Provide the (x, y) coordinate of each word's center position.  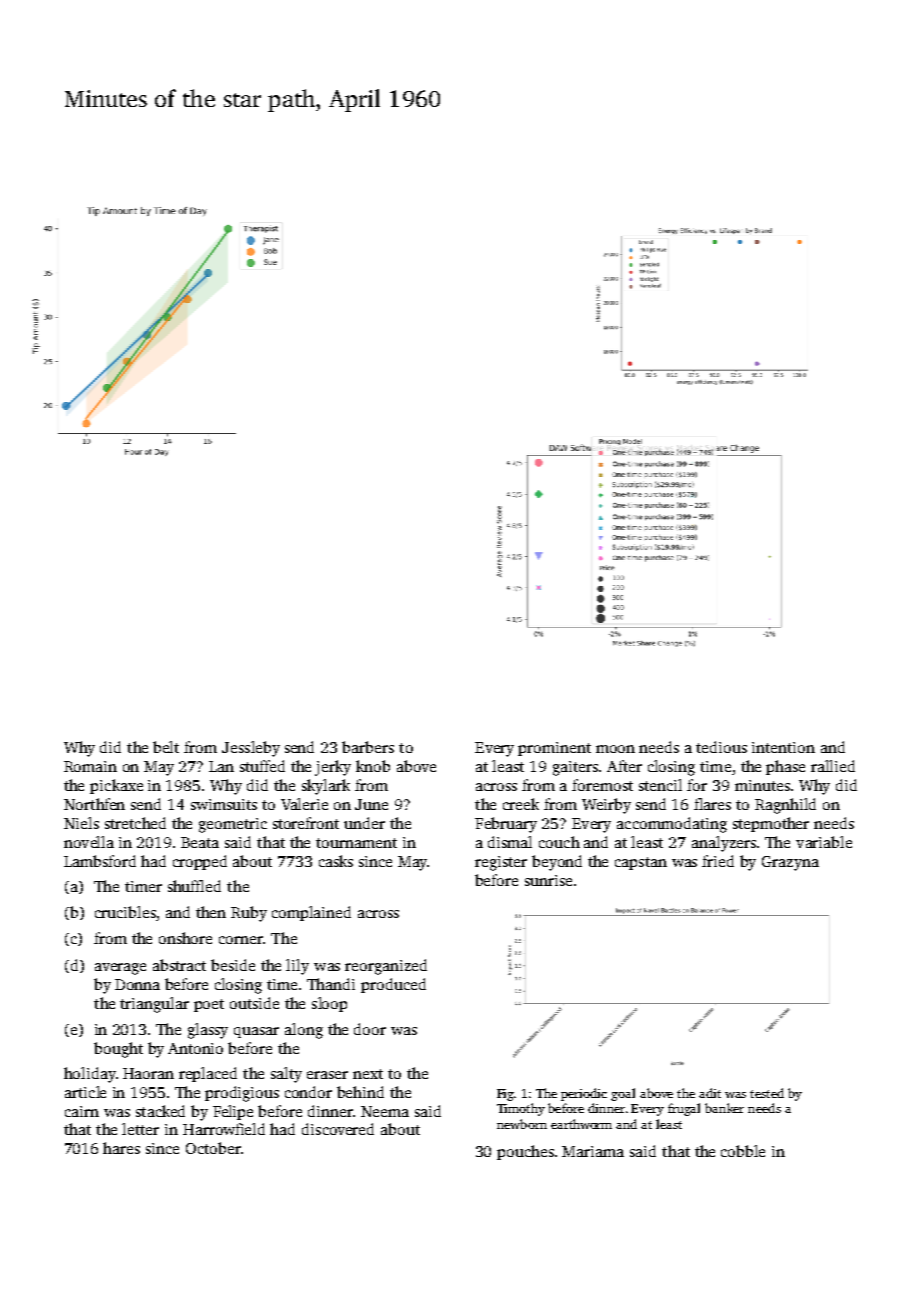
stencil (660, 785)
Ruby (249, 914)
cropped (200, 862)
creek (521, 804)
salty (286, 1075)
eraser (327, 1075)
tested (767, 1093)
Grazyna (790, 863)
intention (783, 747)
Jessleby (251, 749)
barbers (368, 747)
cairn (82, 1111)
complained (311, 913)
